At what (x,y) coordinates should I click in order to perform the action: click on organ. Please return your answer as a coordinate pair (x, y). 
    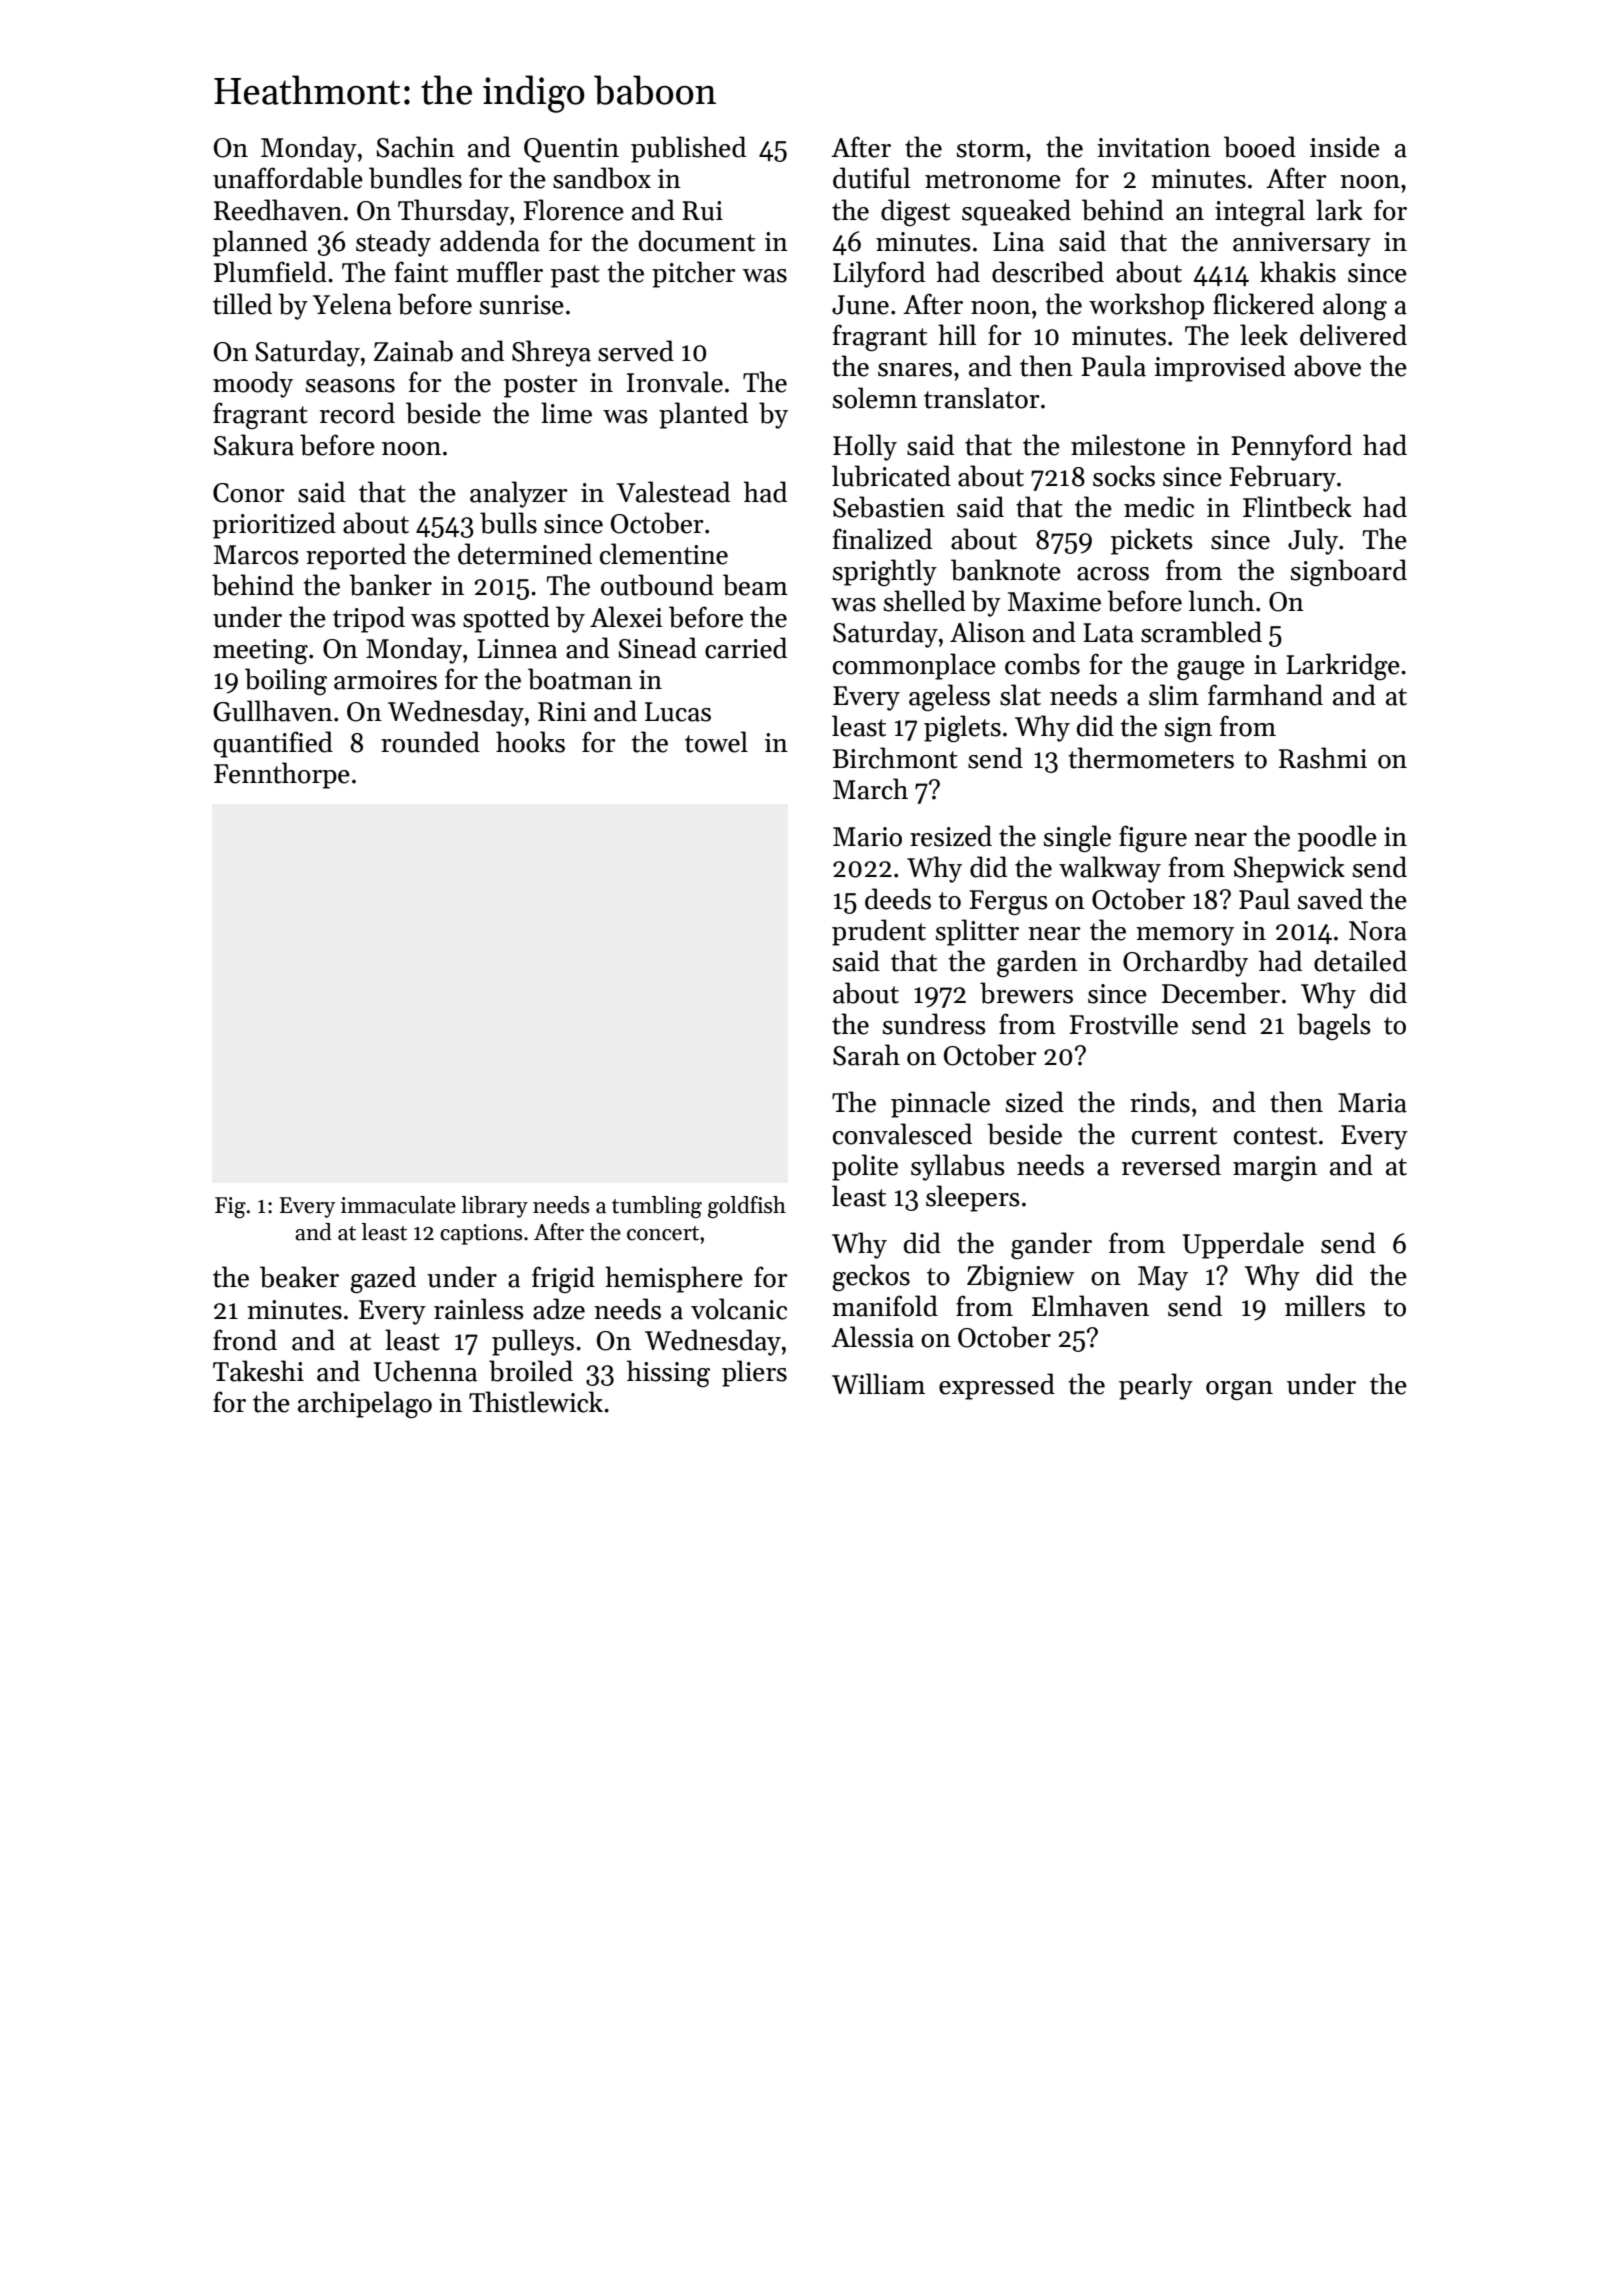
    Looking at the image, I should click on (1239, 1390).
